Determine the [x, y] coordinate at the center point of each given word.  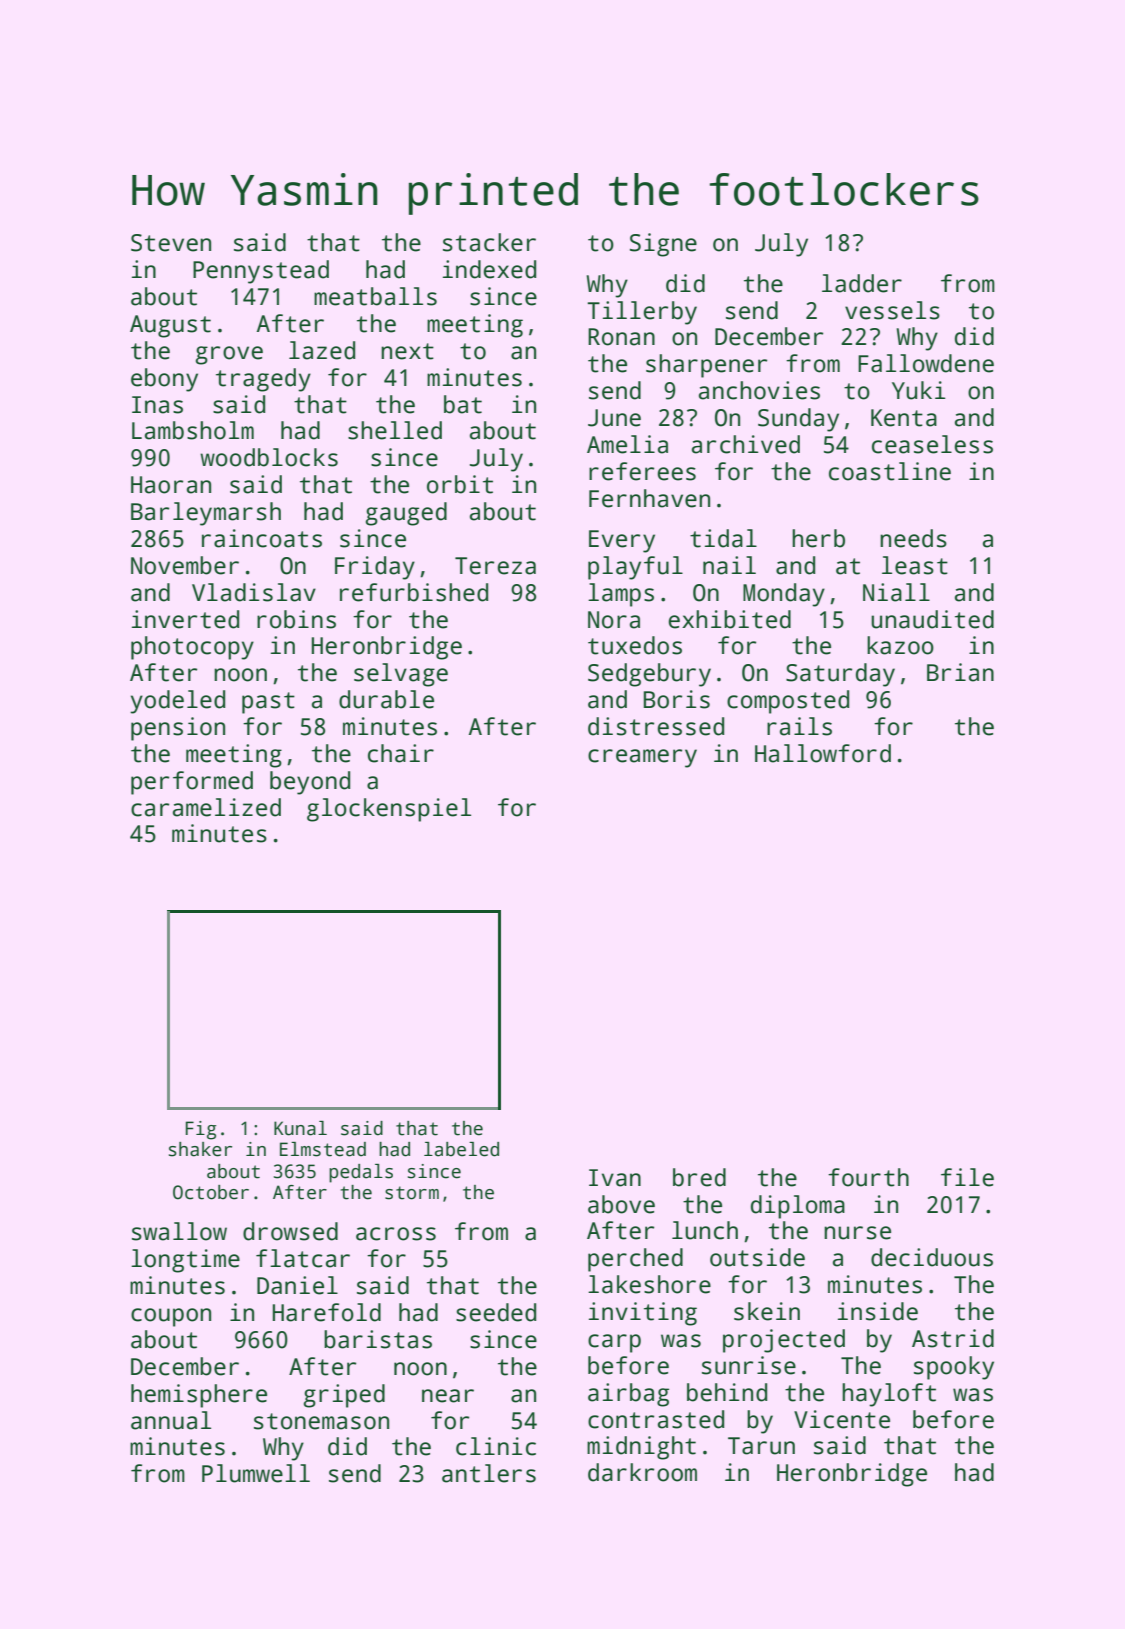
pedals [361, 1173]
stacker [489, 242]
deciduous [932, 1257]
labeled [461, 1149]
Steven [171, 243]
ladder [862, 283]
